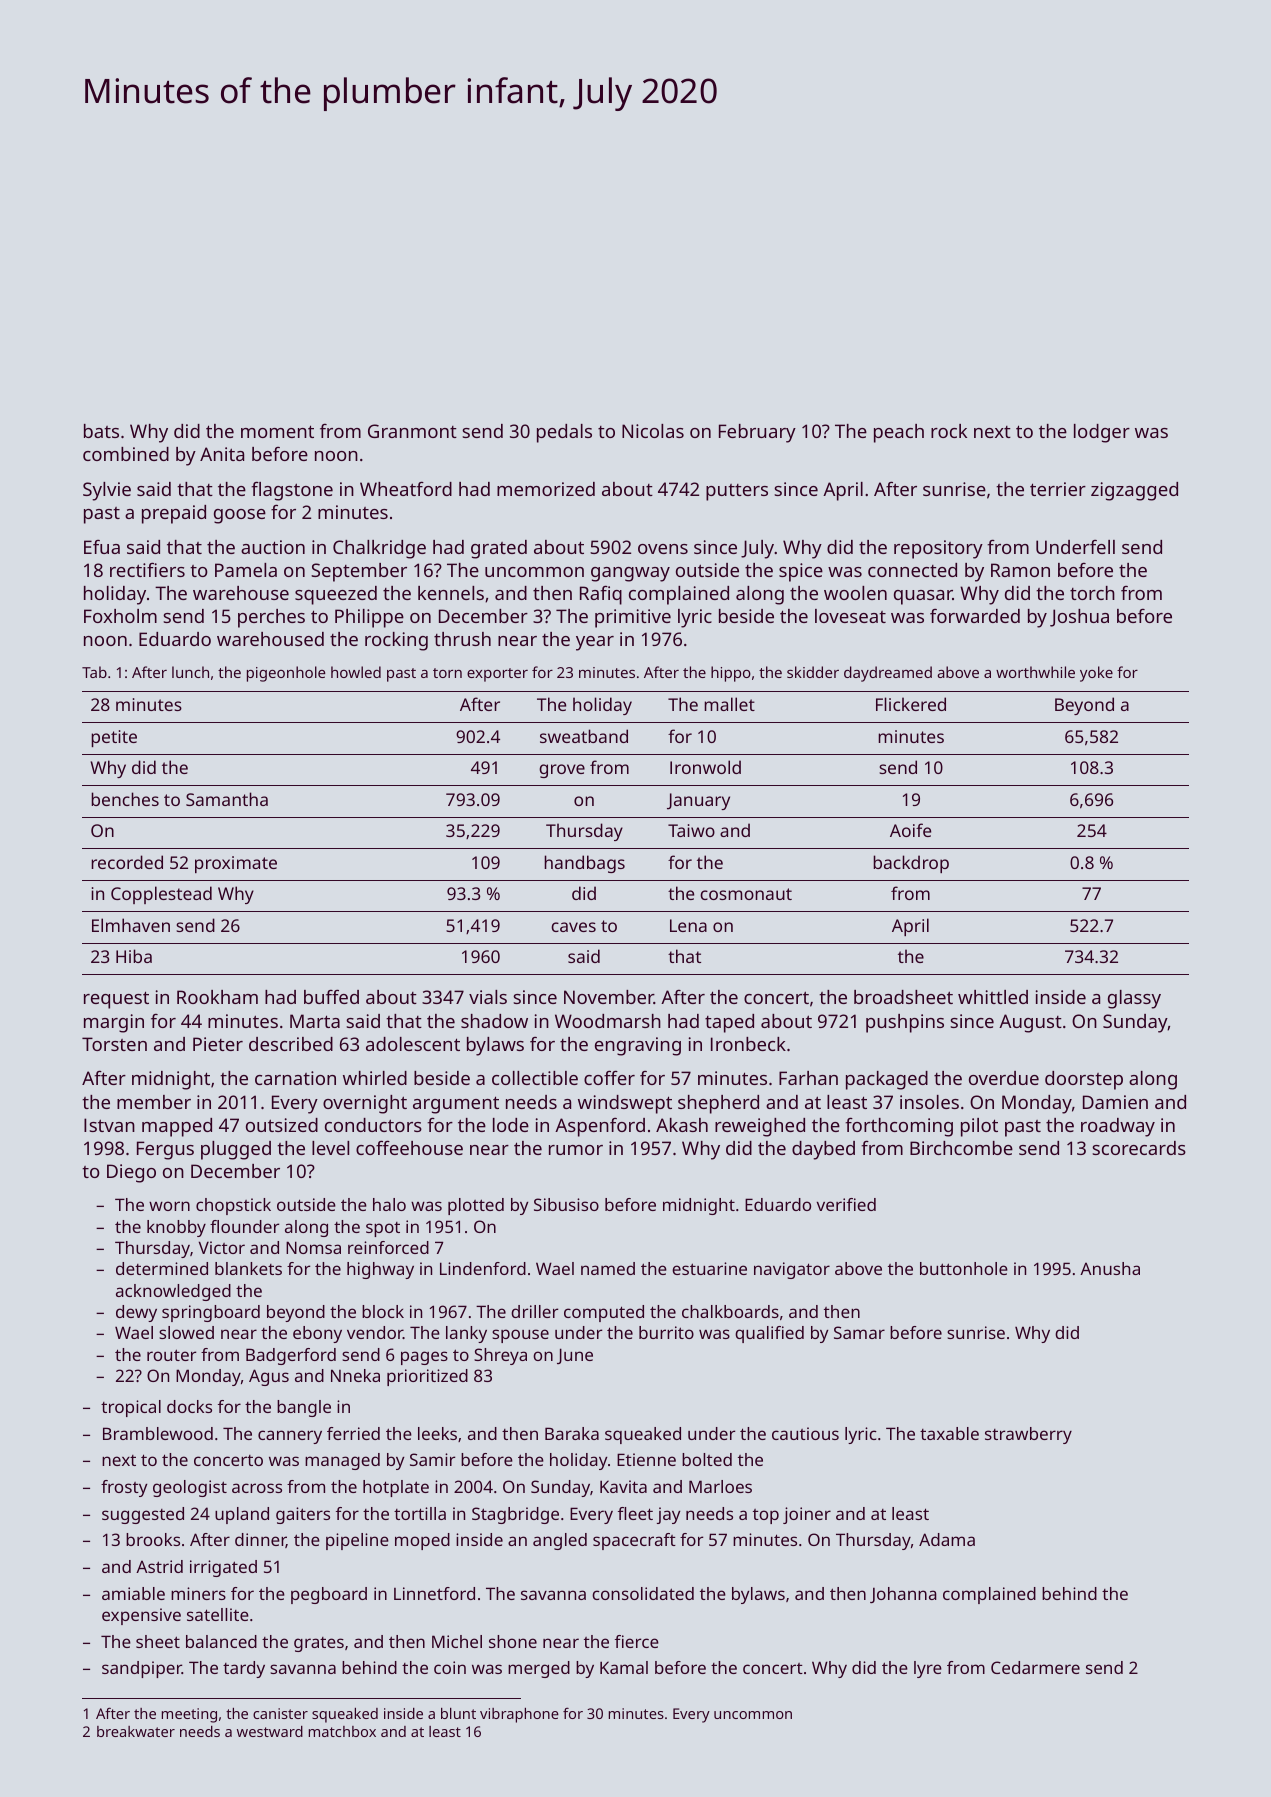 The width and height of the page is (1271, 1797). Describe the element at coordinates (142, 1669) in the page. I see `sandpiper` at that location.
